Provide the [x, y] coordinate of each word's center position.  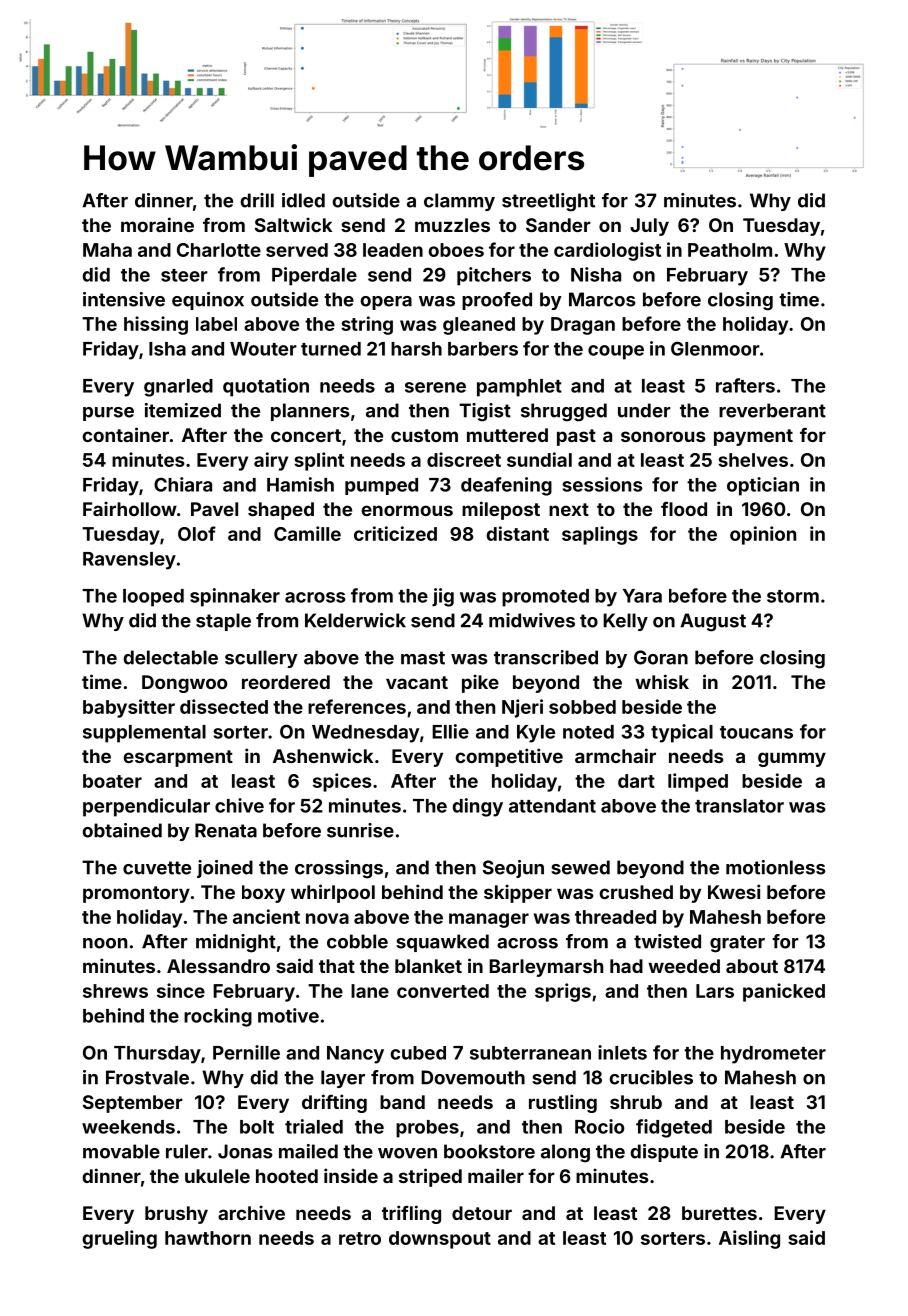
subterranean [530, 1053]
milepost [501, 510]
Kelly [625, 622]
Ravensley [129, 561]
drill [257, 200]
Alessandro [218, 966]
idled [303, 200]
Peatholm [730, 250]
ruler [187, 1151]
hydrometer [773, 1055]
